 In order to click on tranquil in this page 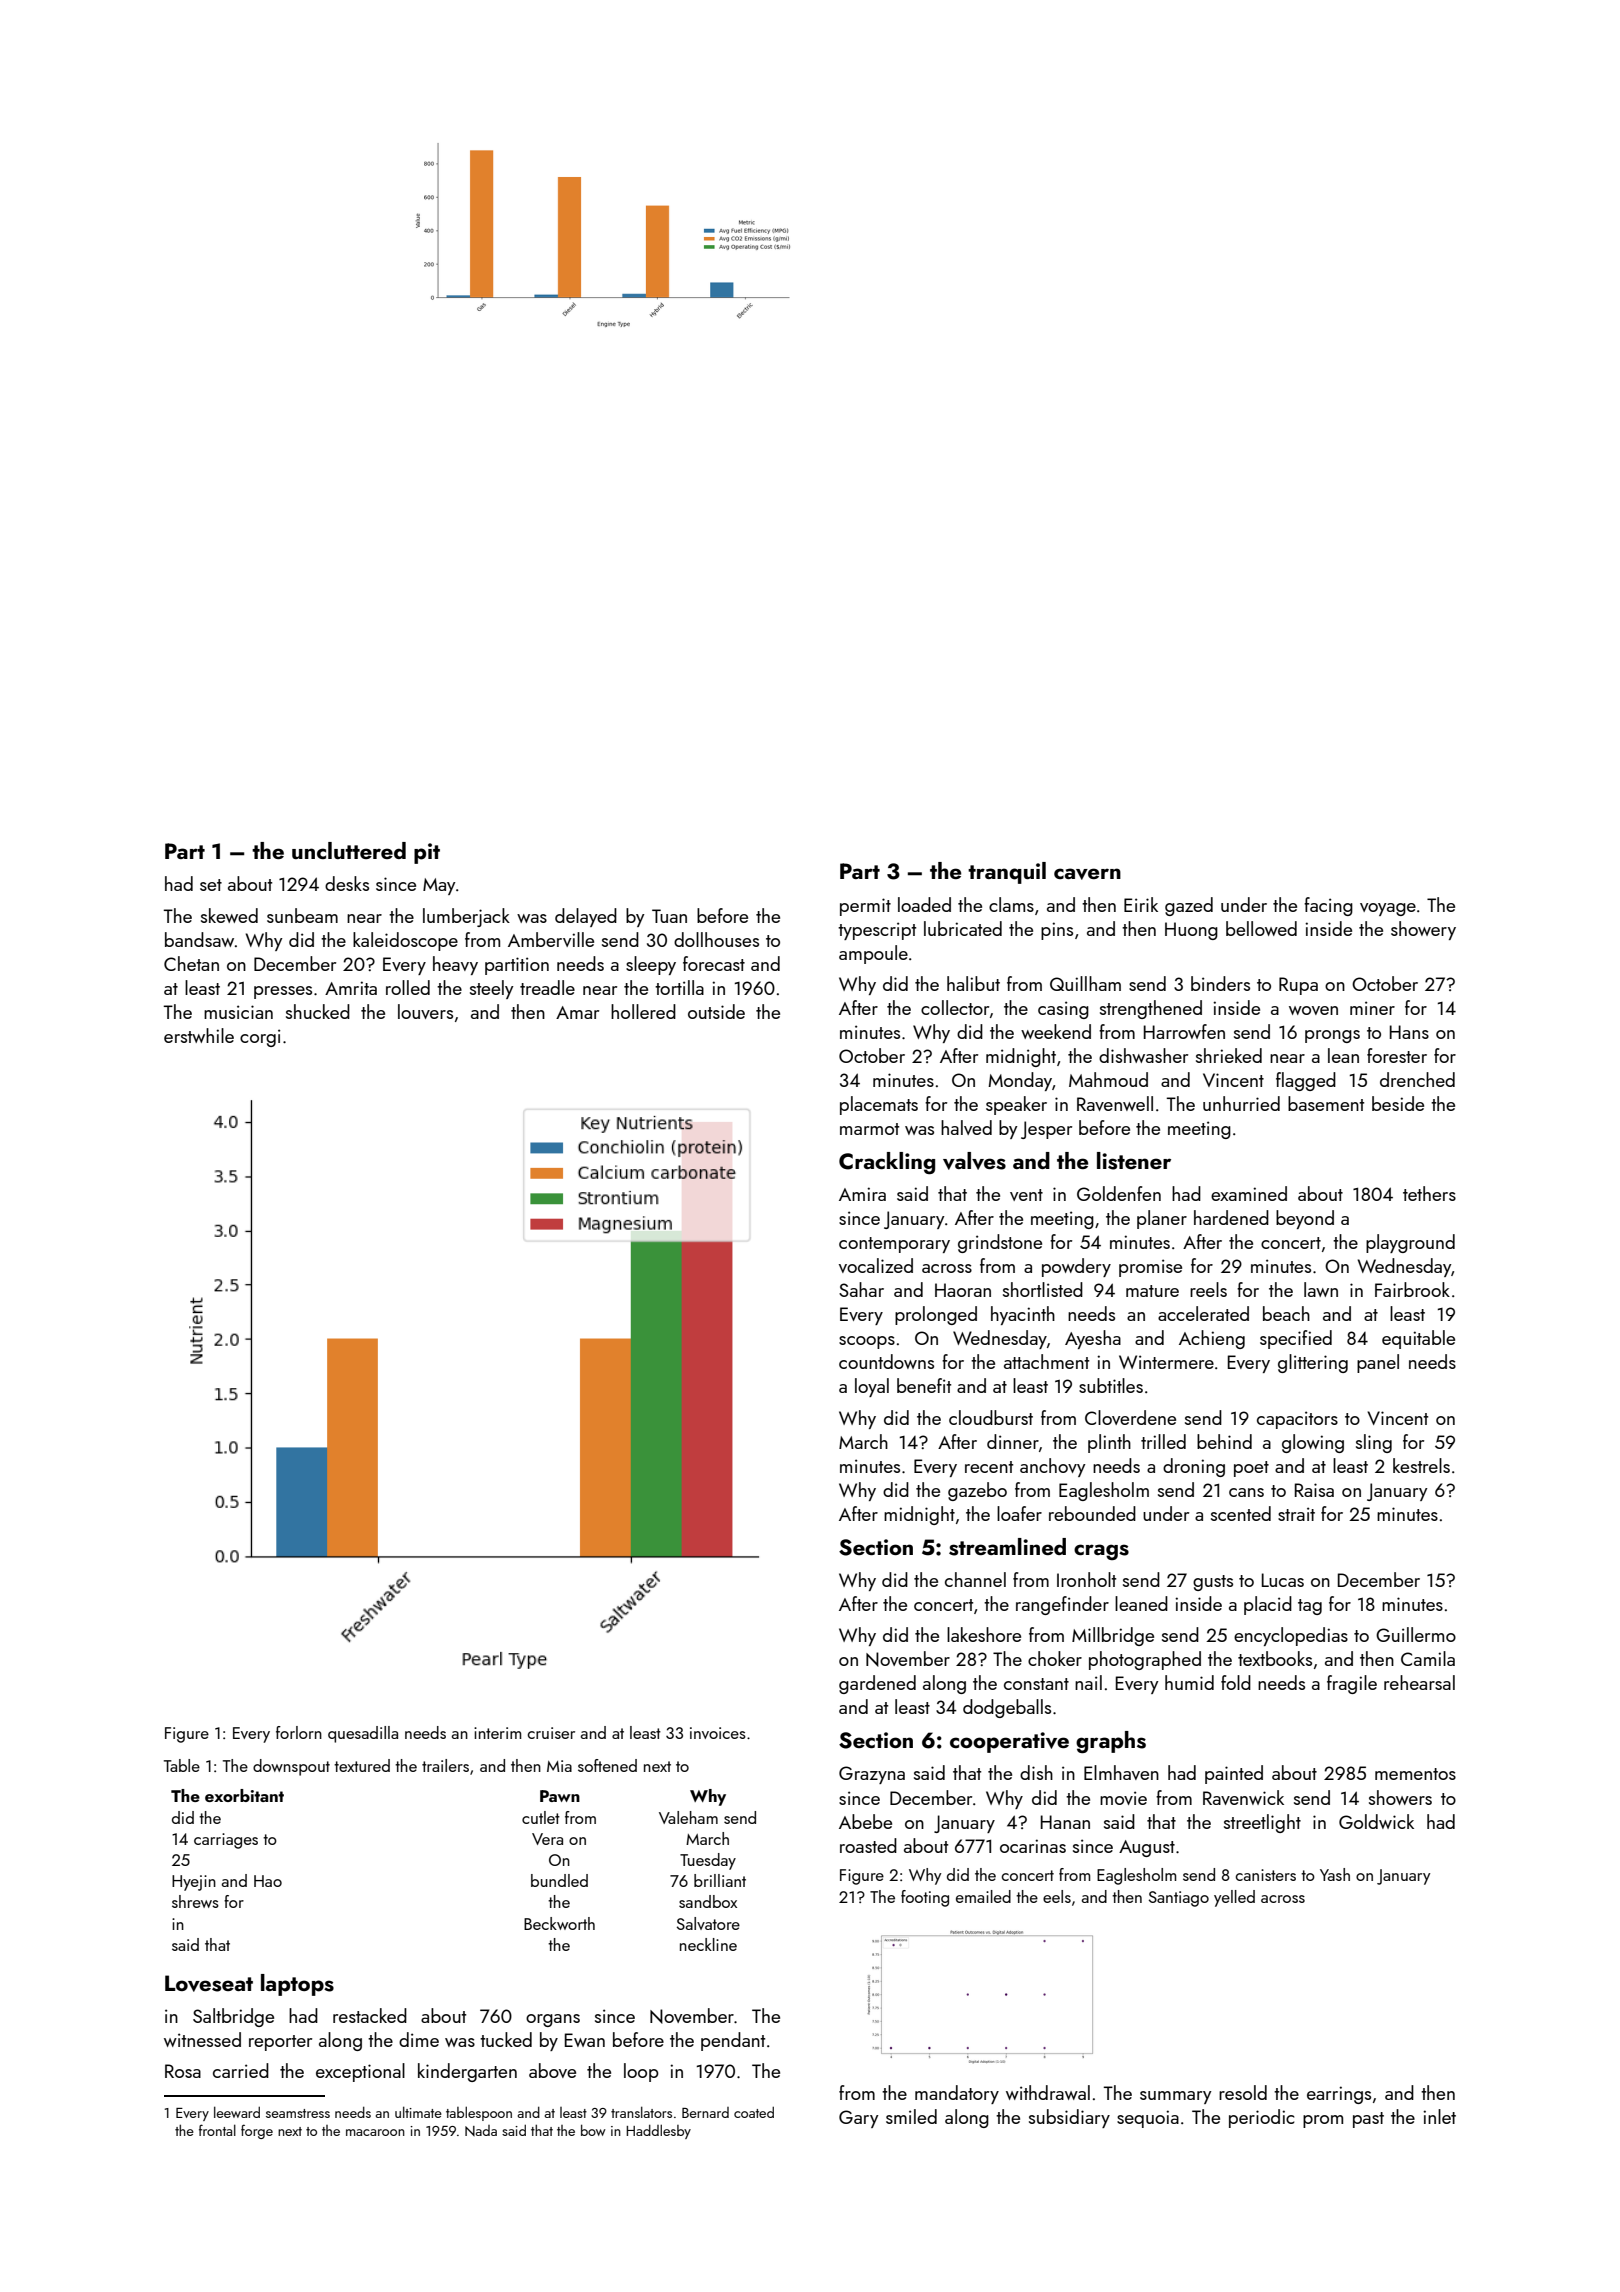, I will do `click(1007, 873)`.
